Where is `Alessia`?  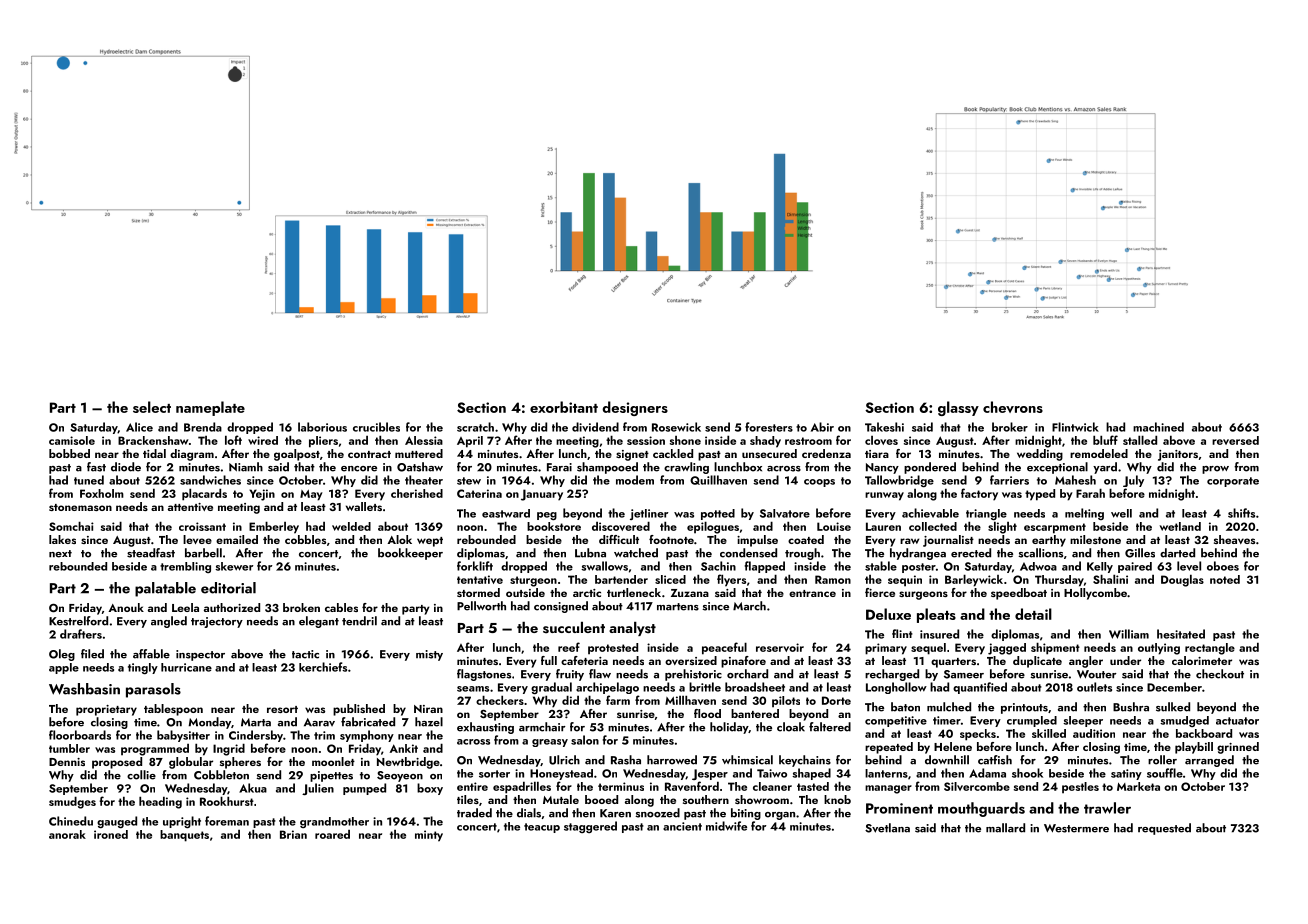 Alessia is located at coordinates (424, 440).
